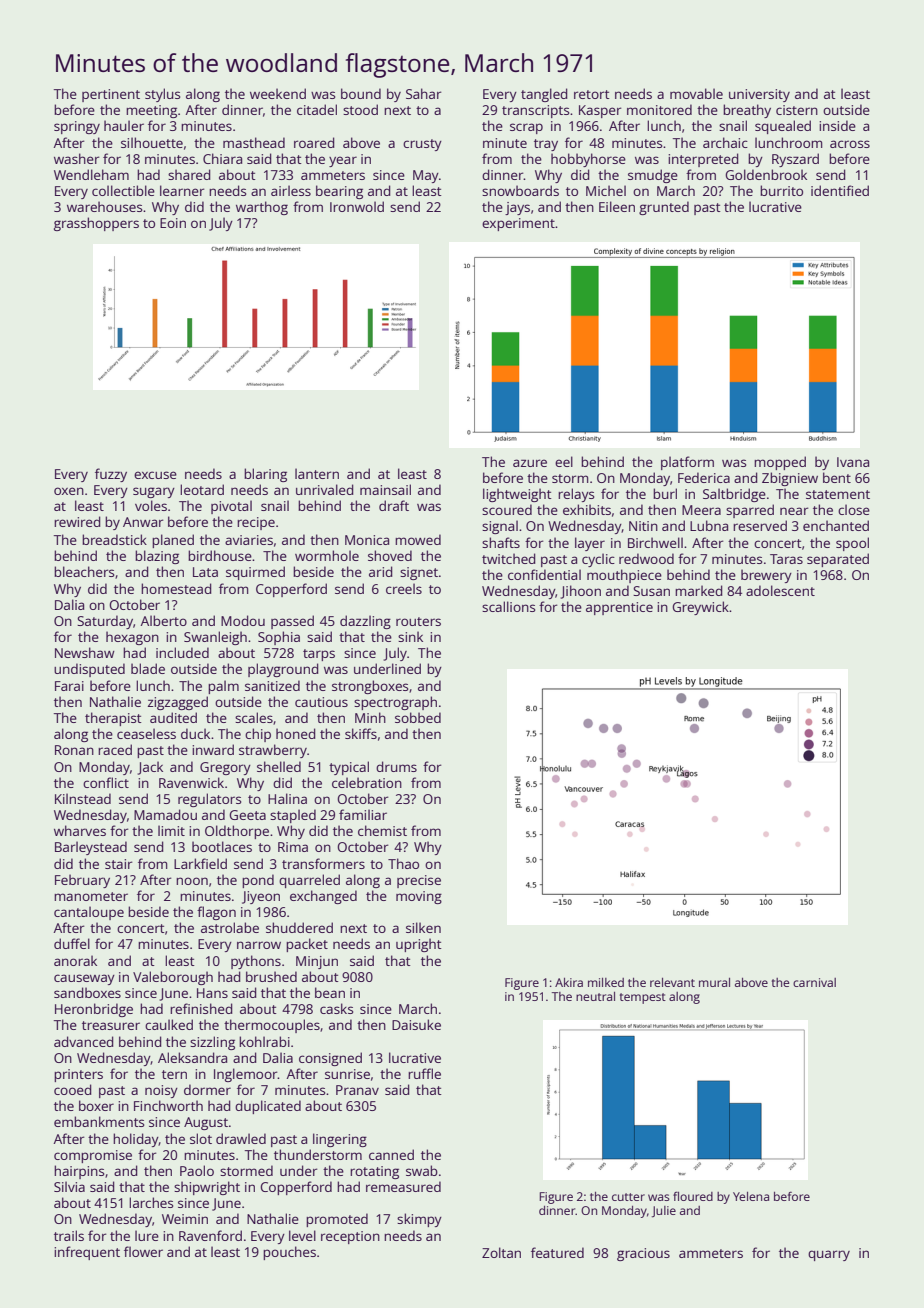 Image resolution: width=924 pixels, height=1308 pixels. I want to click on holiday, so click(136, 1140).
